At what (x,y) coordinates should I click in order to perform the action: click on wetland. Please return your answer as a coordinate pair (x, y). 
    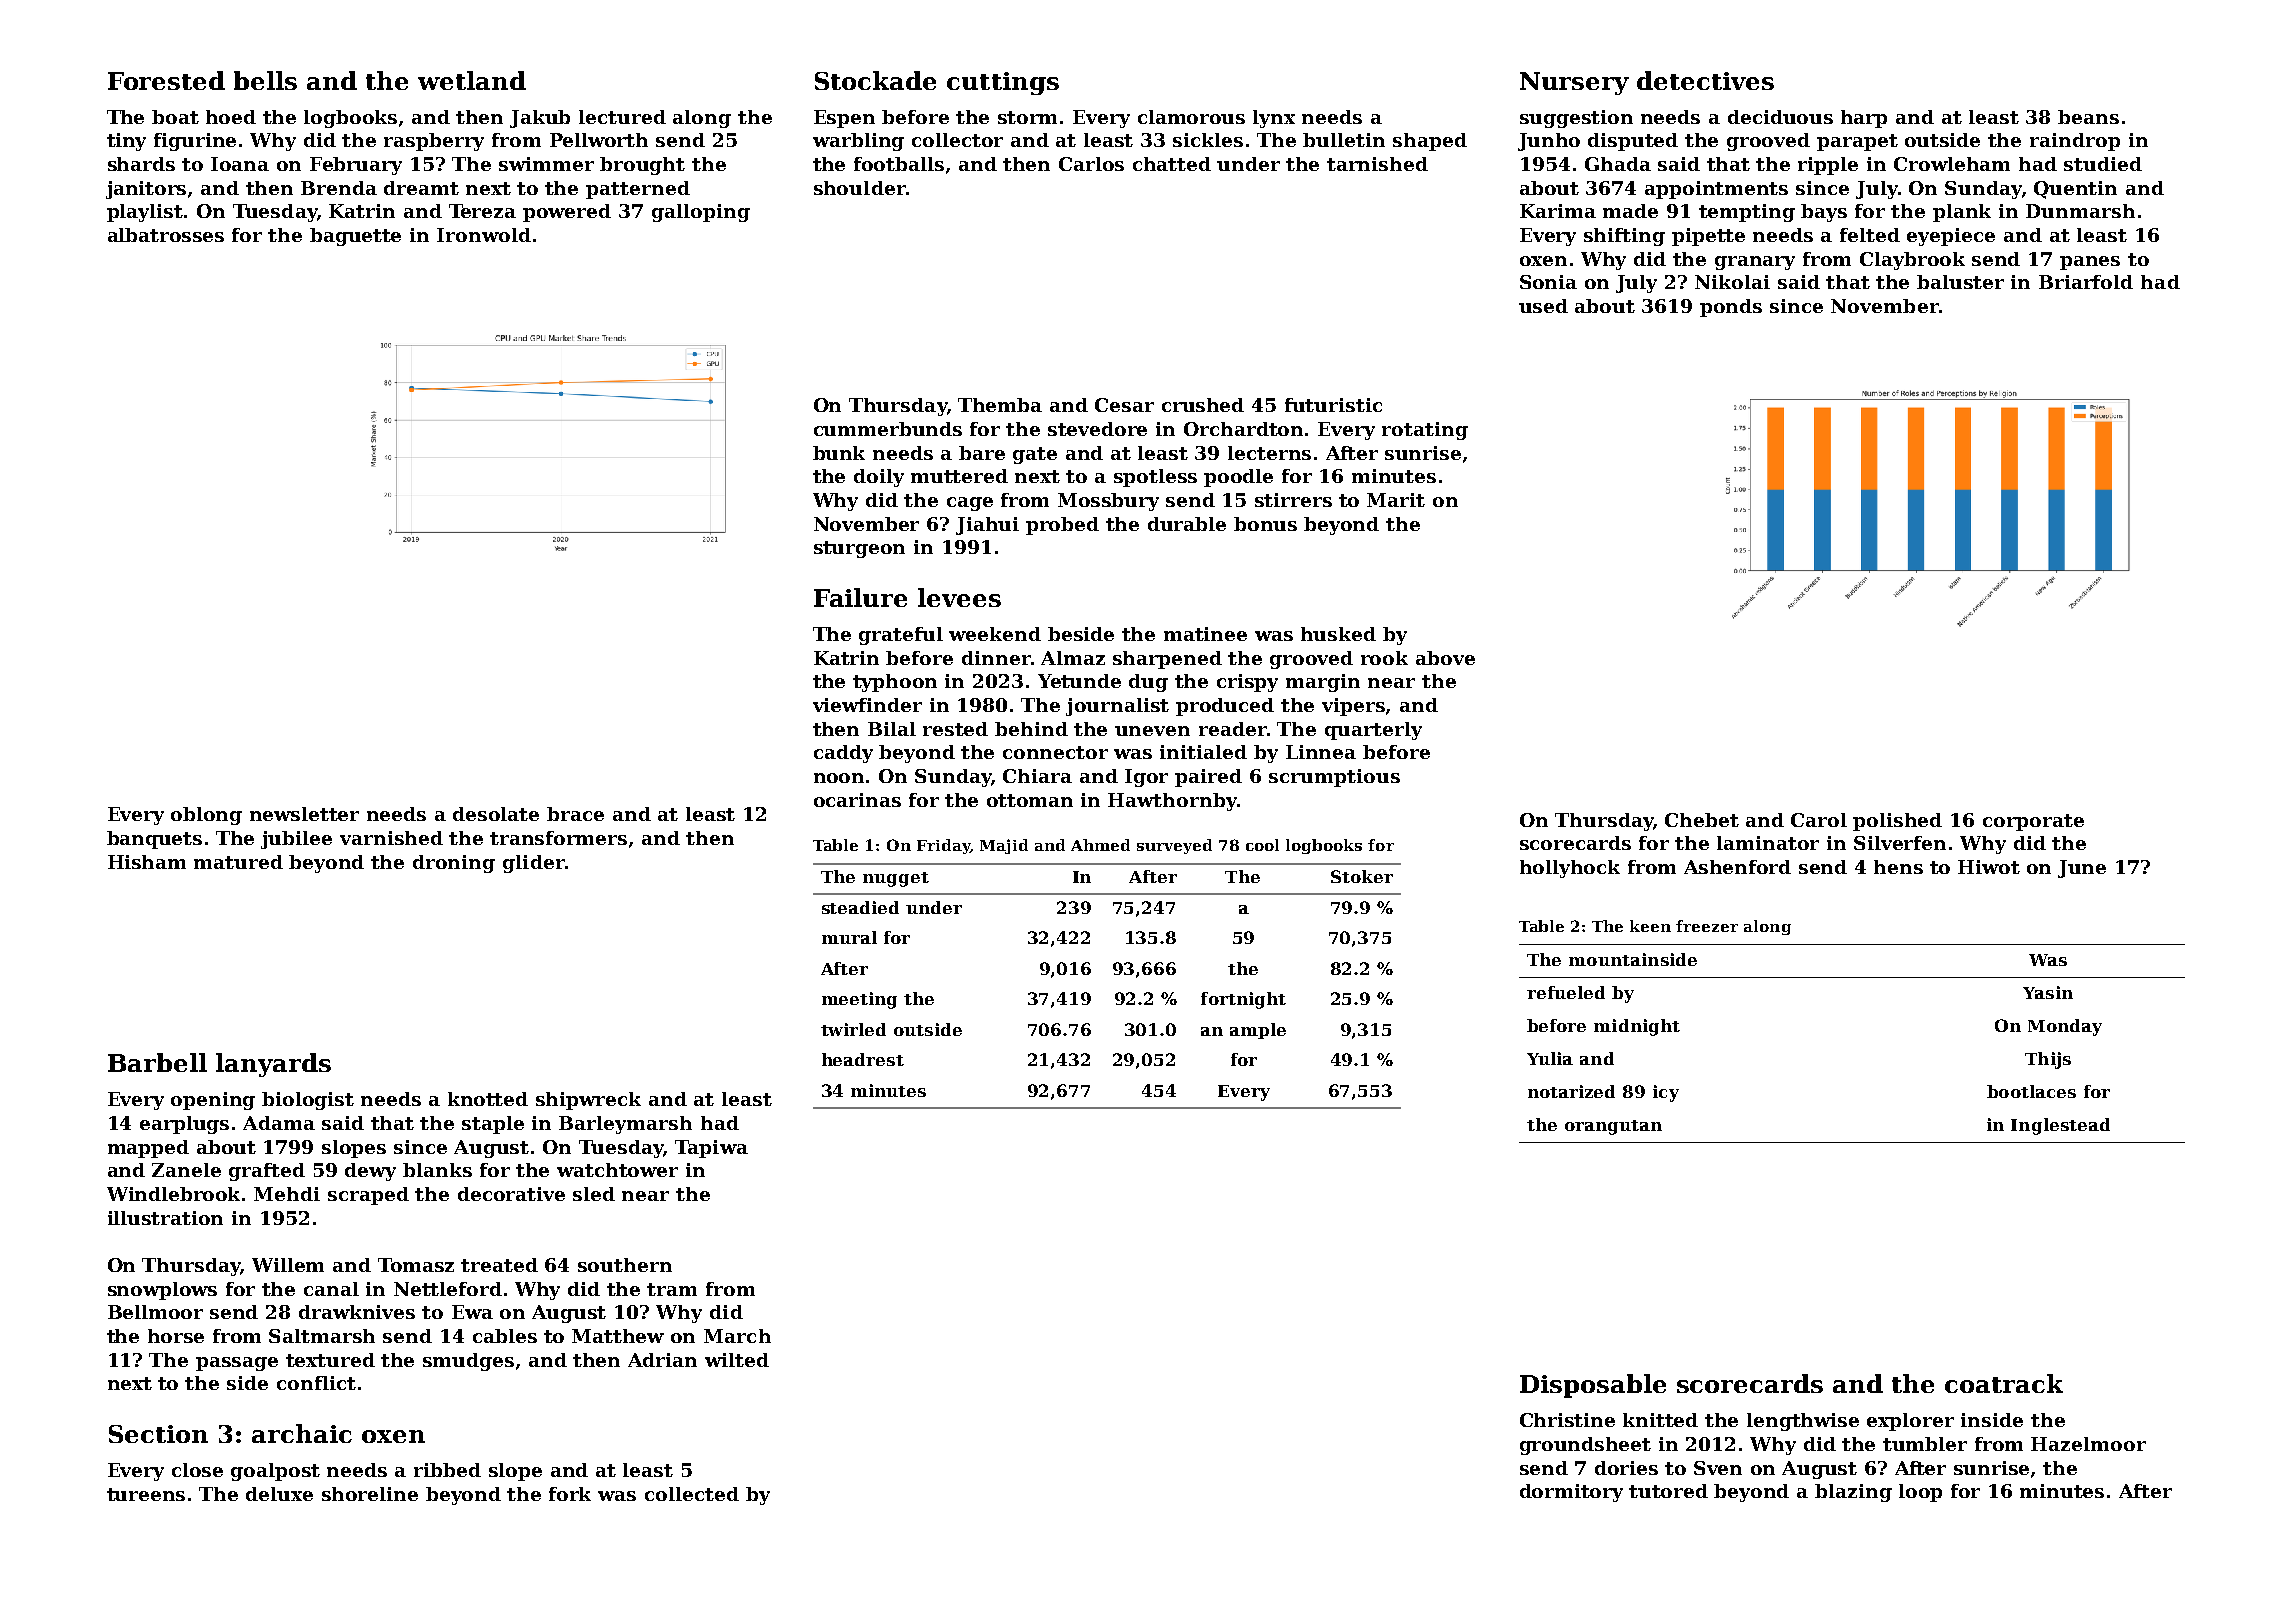
    Looking at the image, I should click on (472, 80).
